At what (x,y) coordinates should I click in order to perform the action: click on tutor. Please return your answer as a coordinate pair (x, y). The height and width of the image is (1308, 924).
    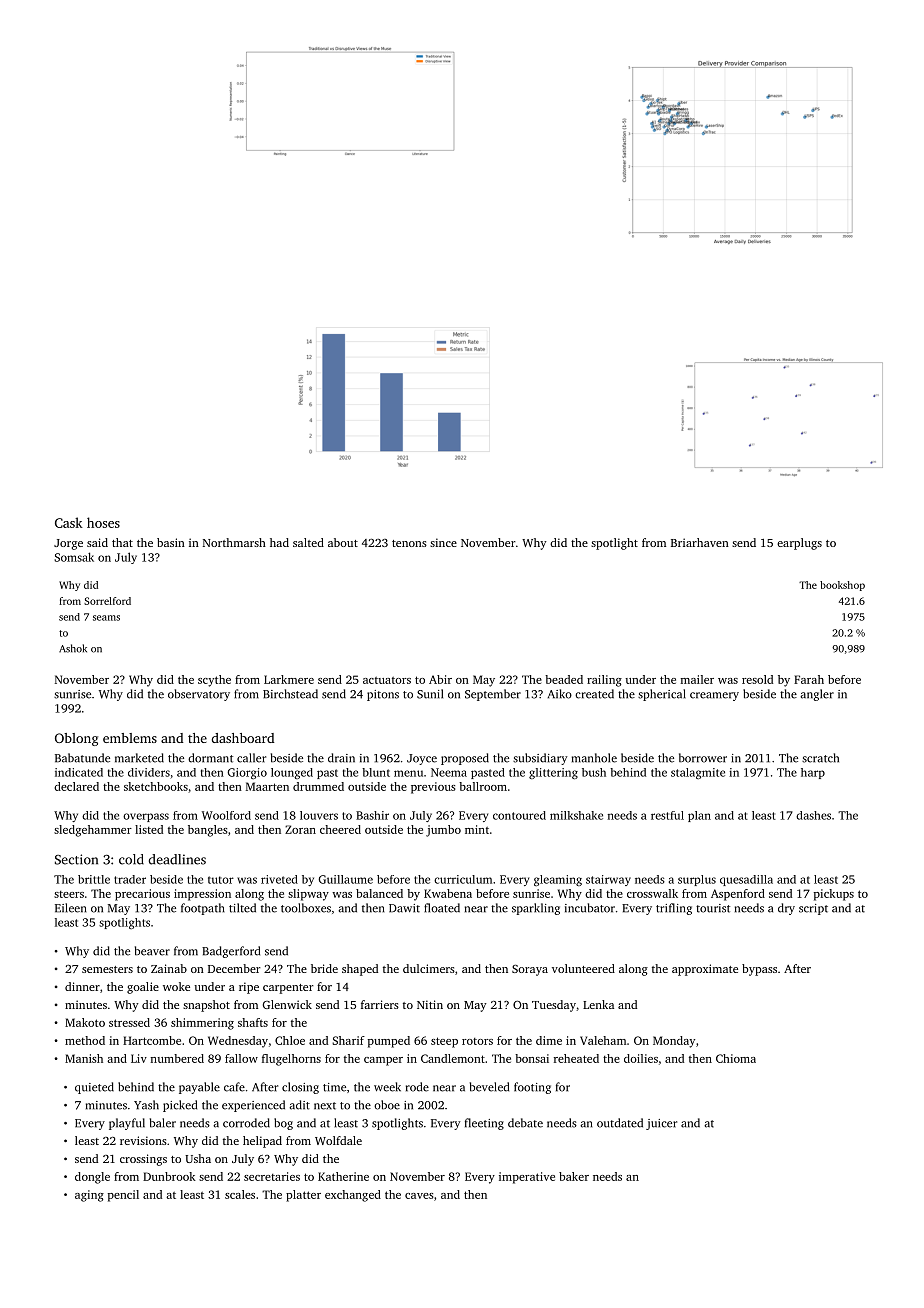
    Looking at the image, I should click on (221, 880).
